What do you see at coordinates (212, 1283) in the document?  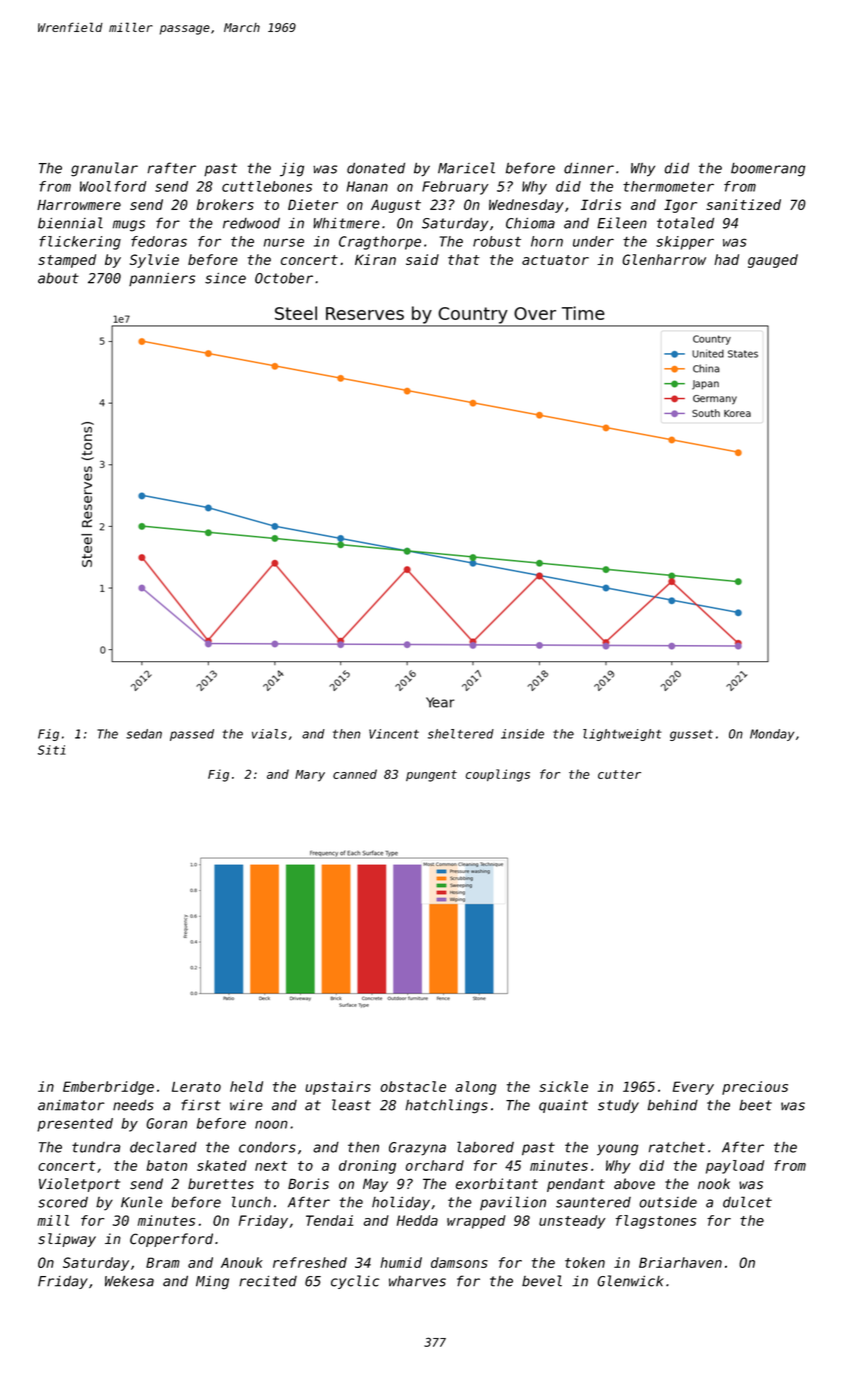 I see `Ming` at bounding box center [212, 1283].
